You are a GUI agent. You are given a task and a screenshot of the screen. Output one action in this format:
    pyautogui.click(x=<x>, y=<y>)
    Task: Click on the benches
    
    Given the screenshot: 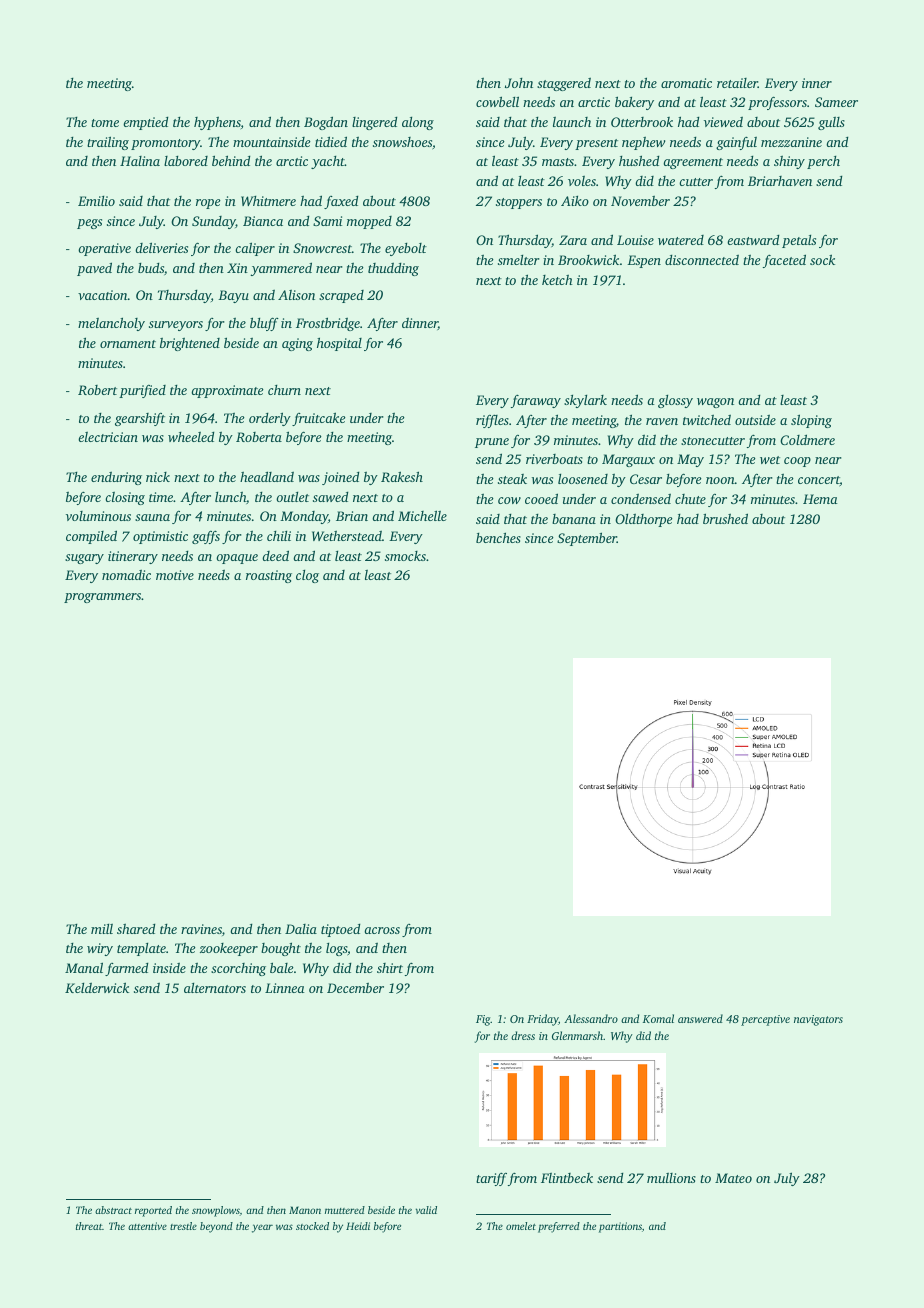 What is the action you would take?
    pyautogui.click(x=498, y=537)
